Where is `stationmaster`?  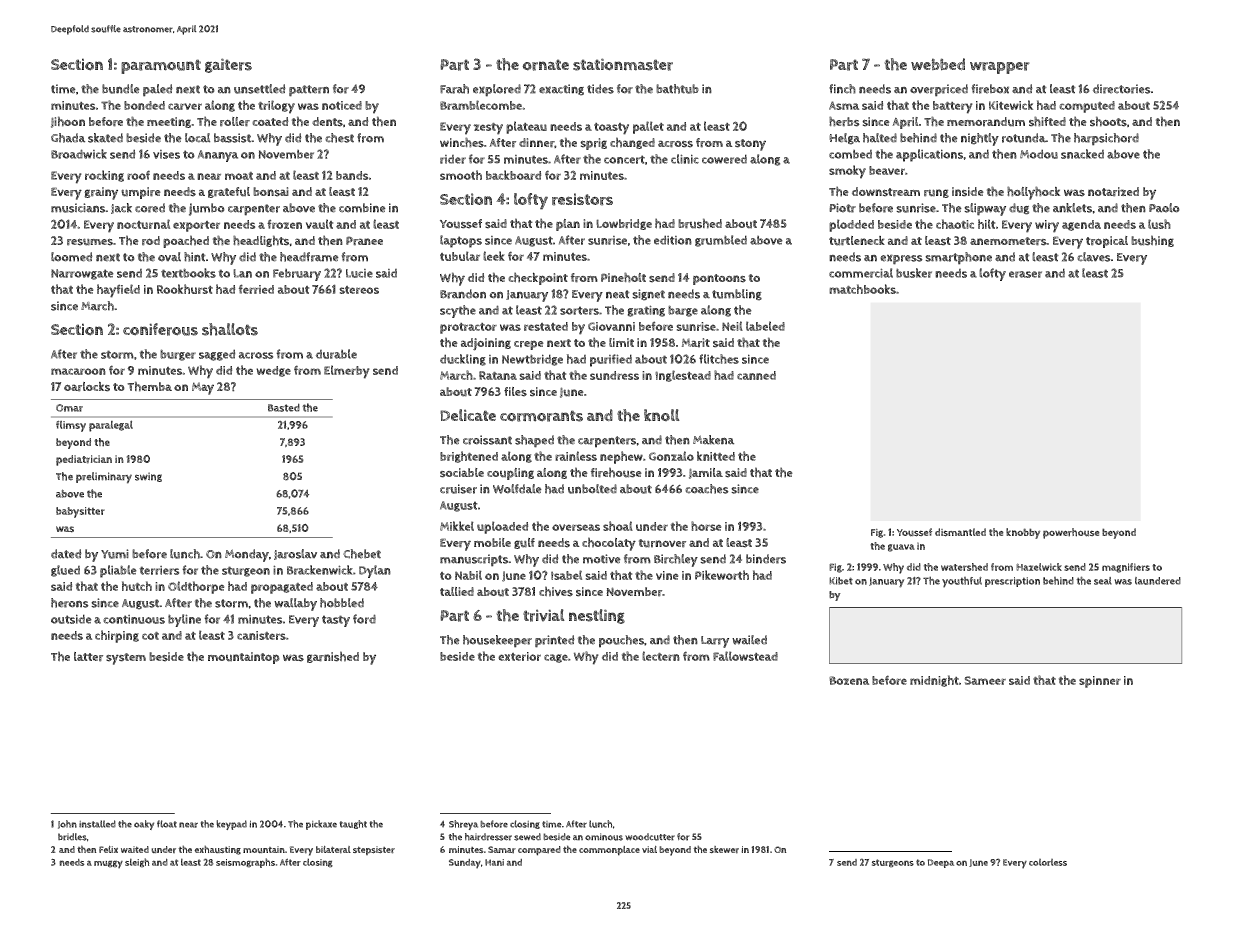
stationmaster is located at coordinates (623, 64).
